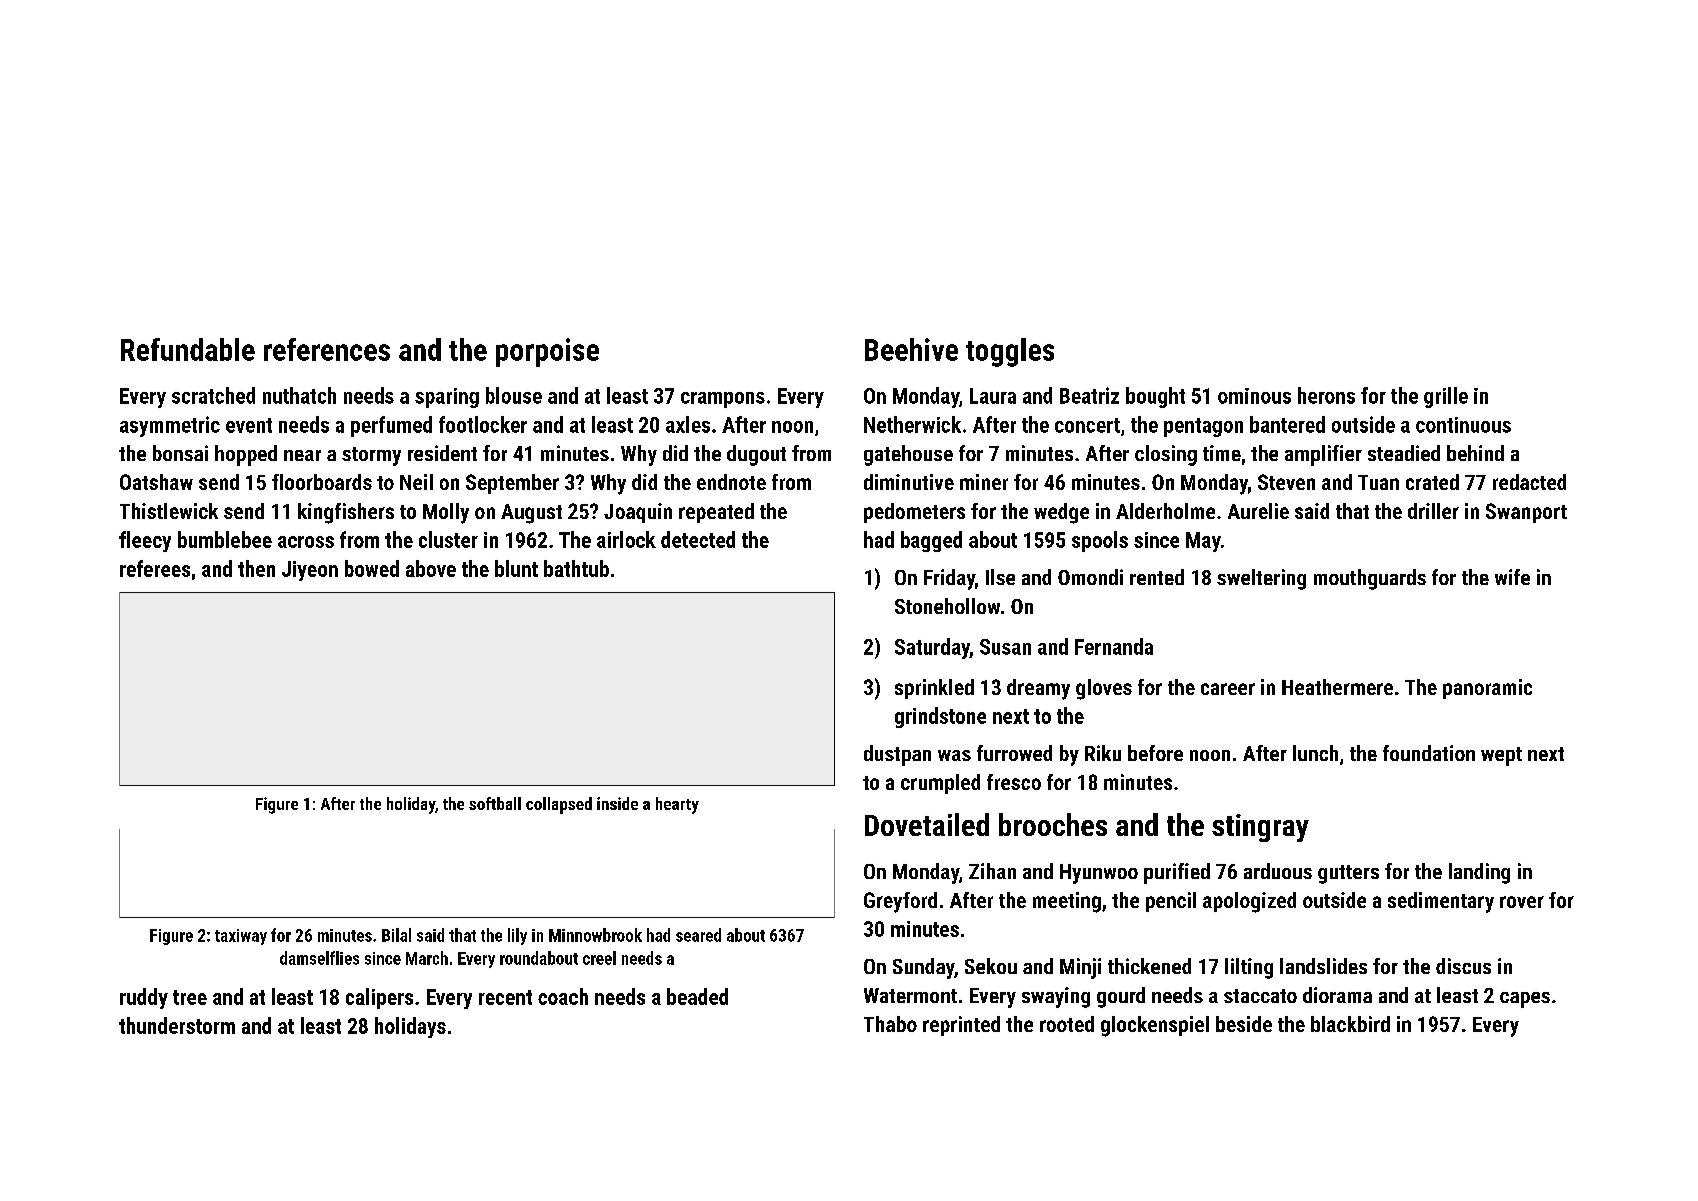  I want to click on mouthguards, so click(1370, 579).
